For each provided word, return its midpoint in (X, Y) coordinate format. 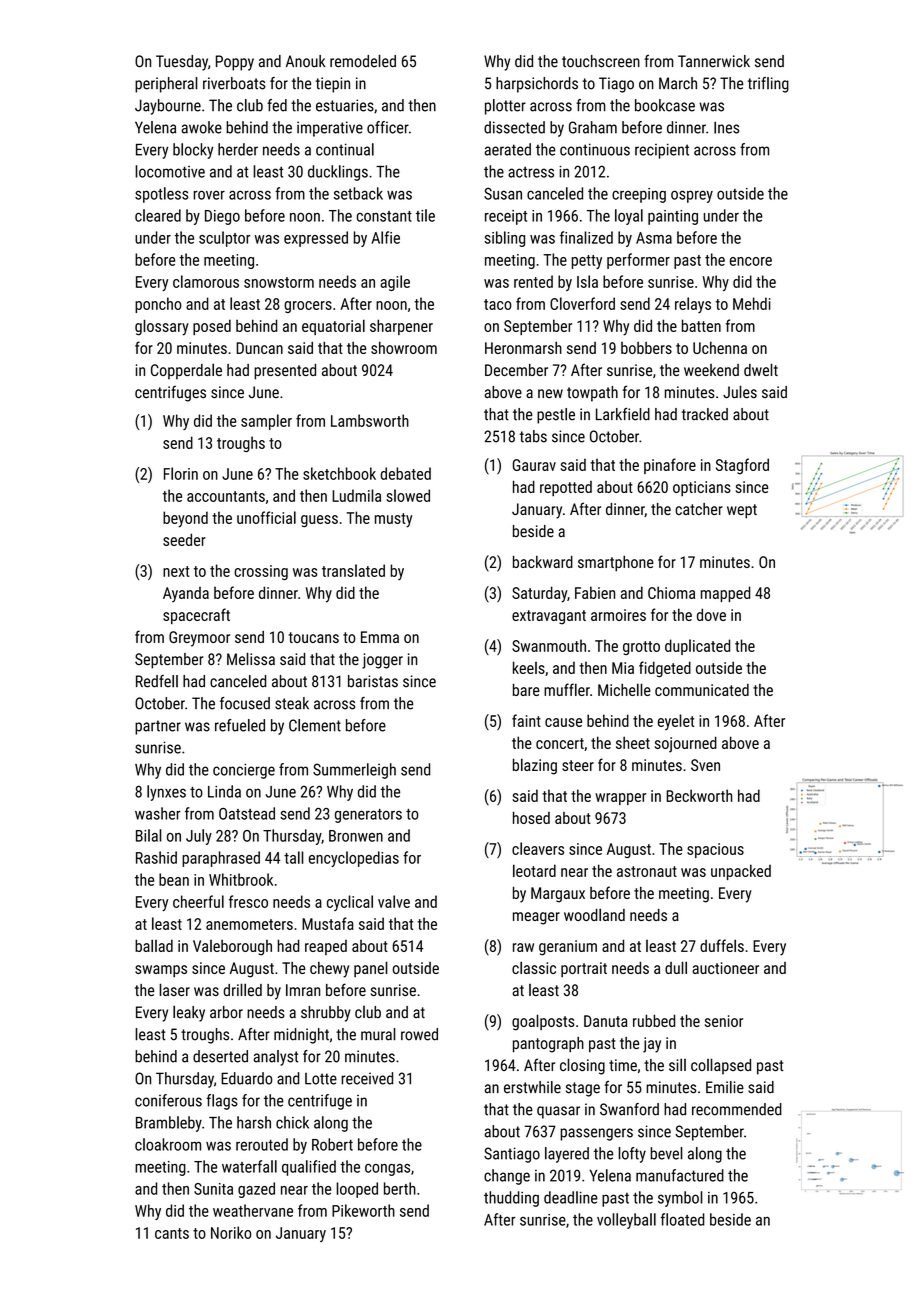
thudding (511, 1199)
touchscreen (601, 61)
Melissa (251, 658)
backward (543, 562)
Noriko (231, 1232)
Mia (623, 668)
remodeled (363, 61)
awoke (202, 127)
